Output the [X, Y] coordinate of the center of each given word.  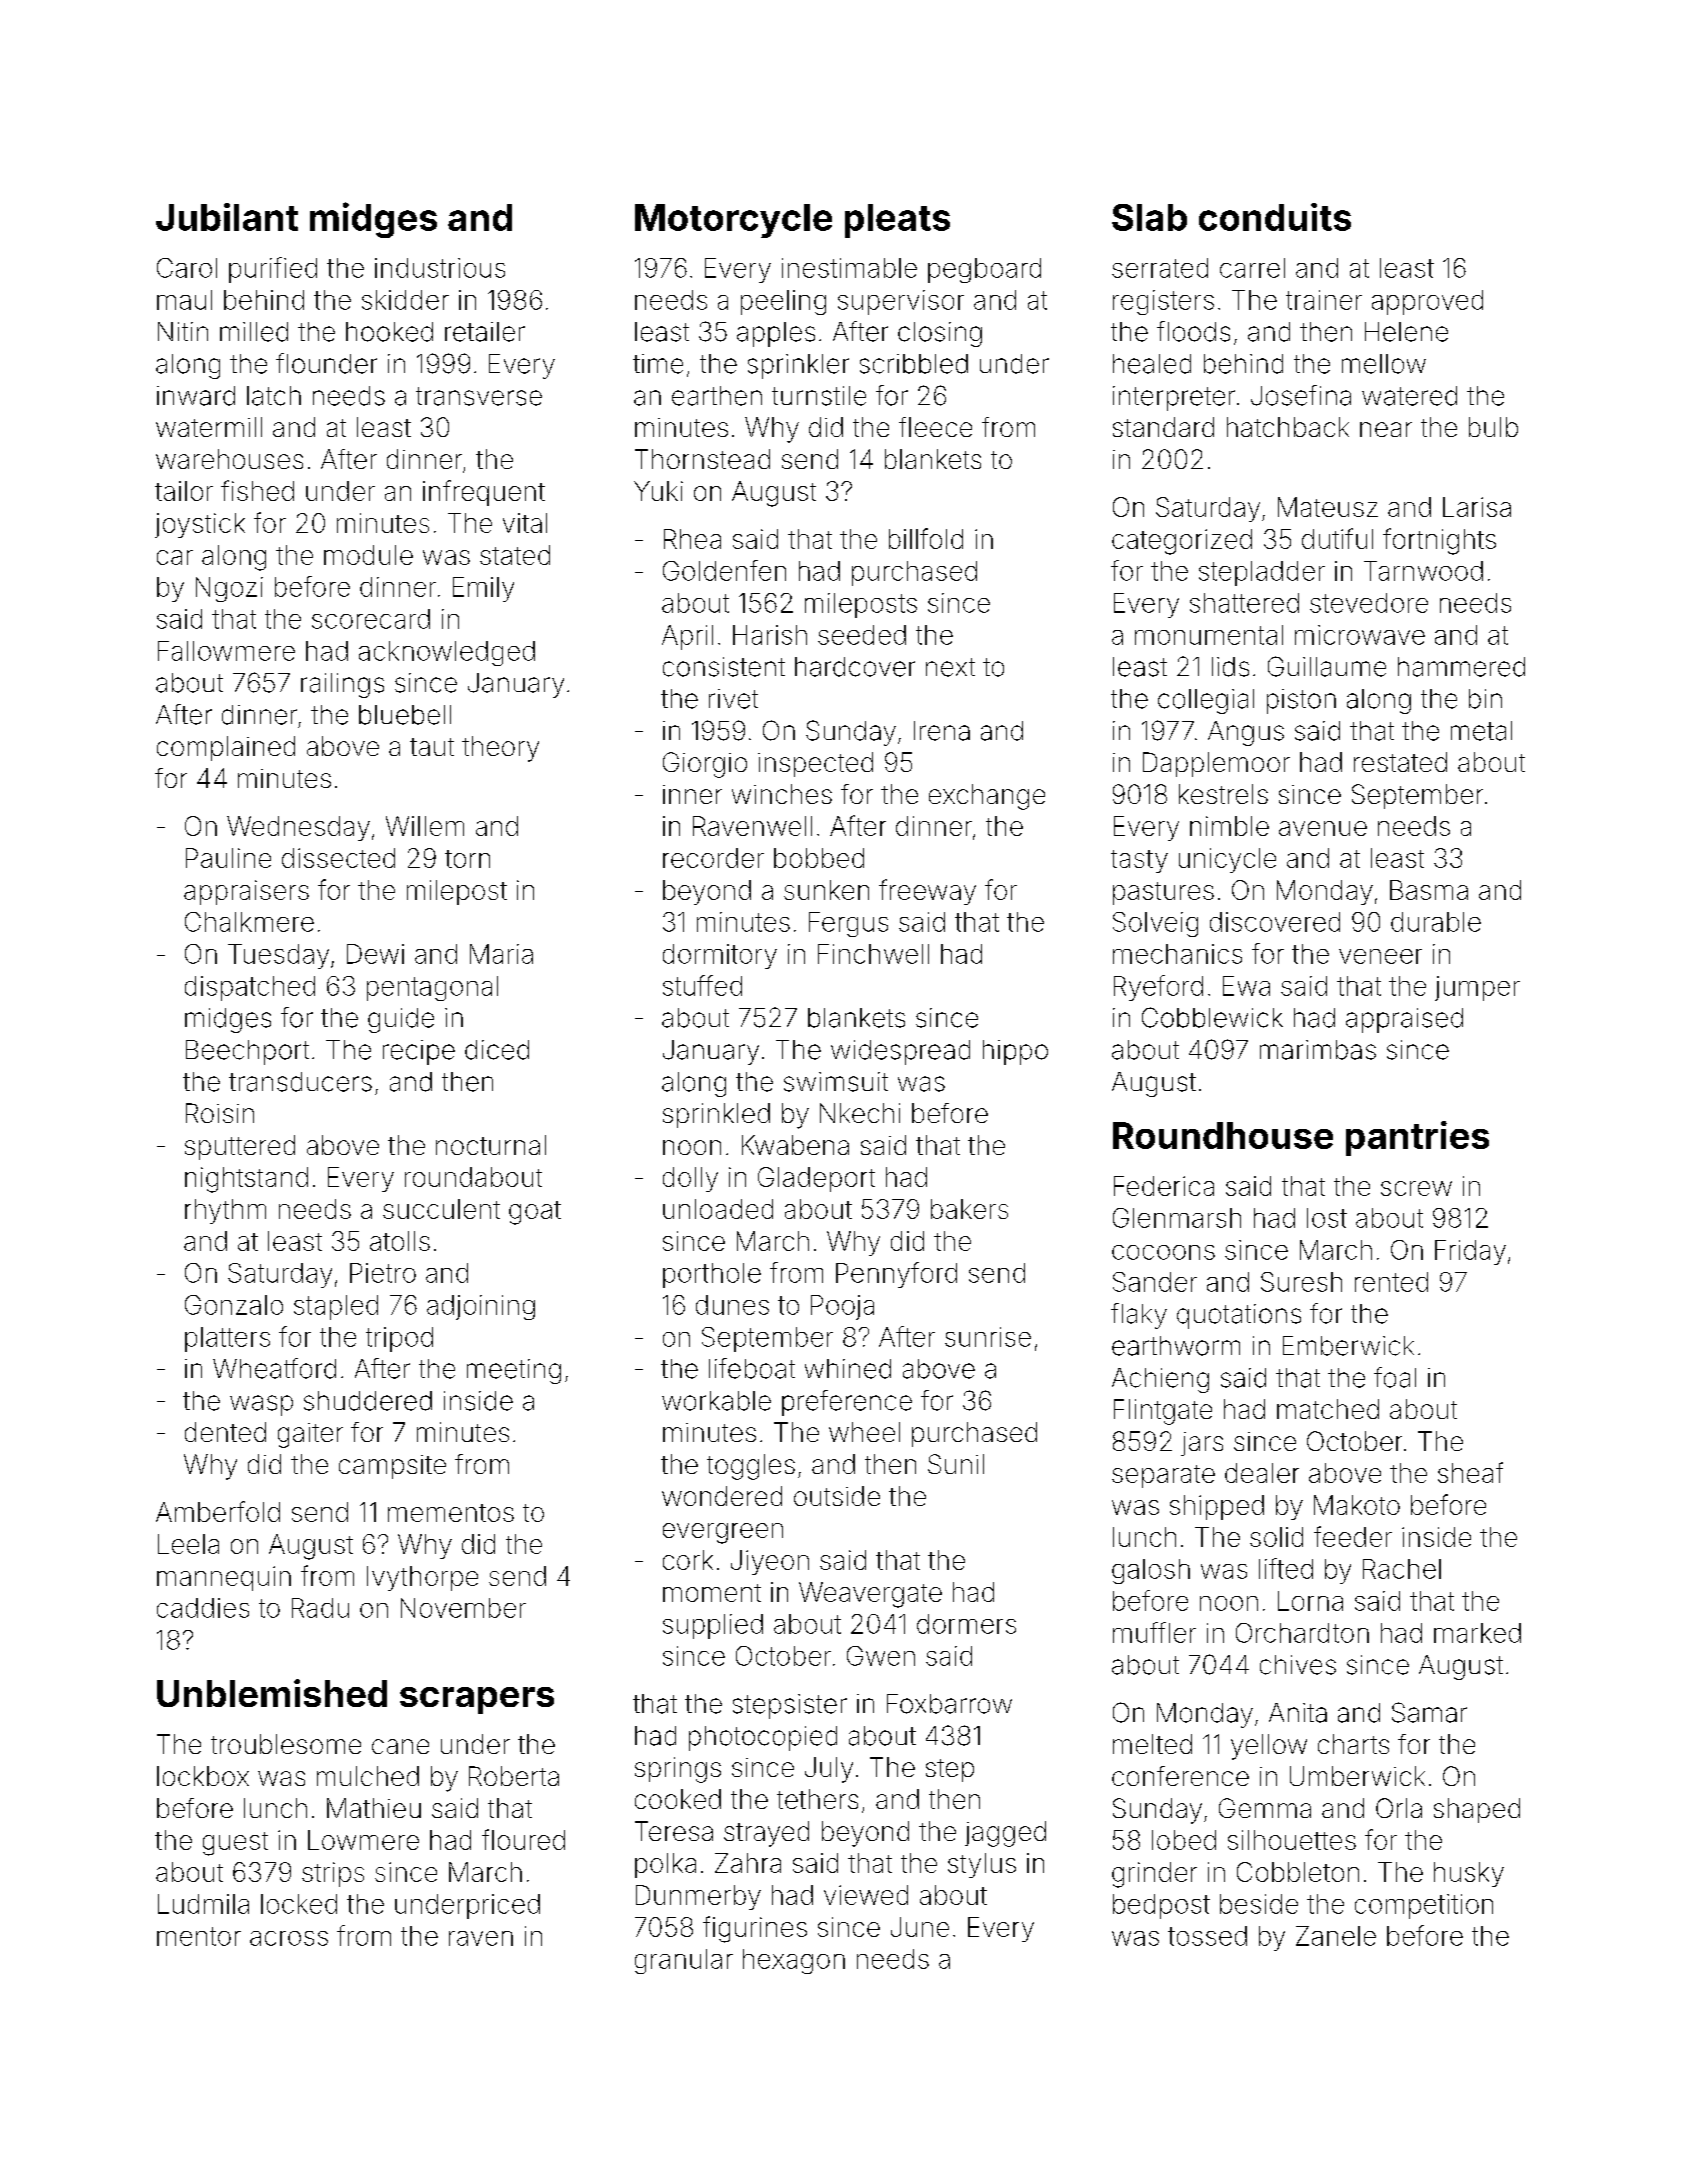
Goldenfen [724, 570]
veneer [1380, 956]
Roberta [514, 1776]
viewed [866, 1895]
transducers [300, 1082]
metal [1481, 731]
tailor [184, 491]
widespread [900, 1052]
